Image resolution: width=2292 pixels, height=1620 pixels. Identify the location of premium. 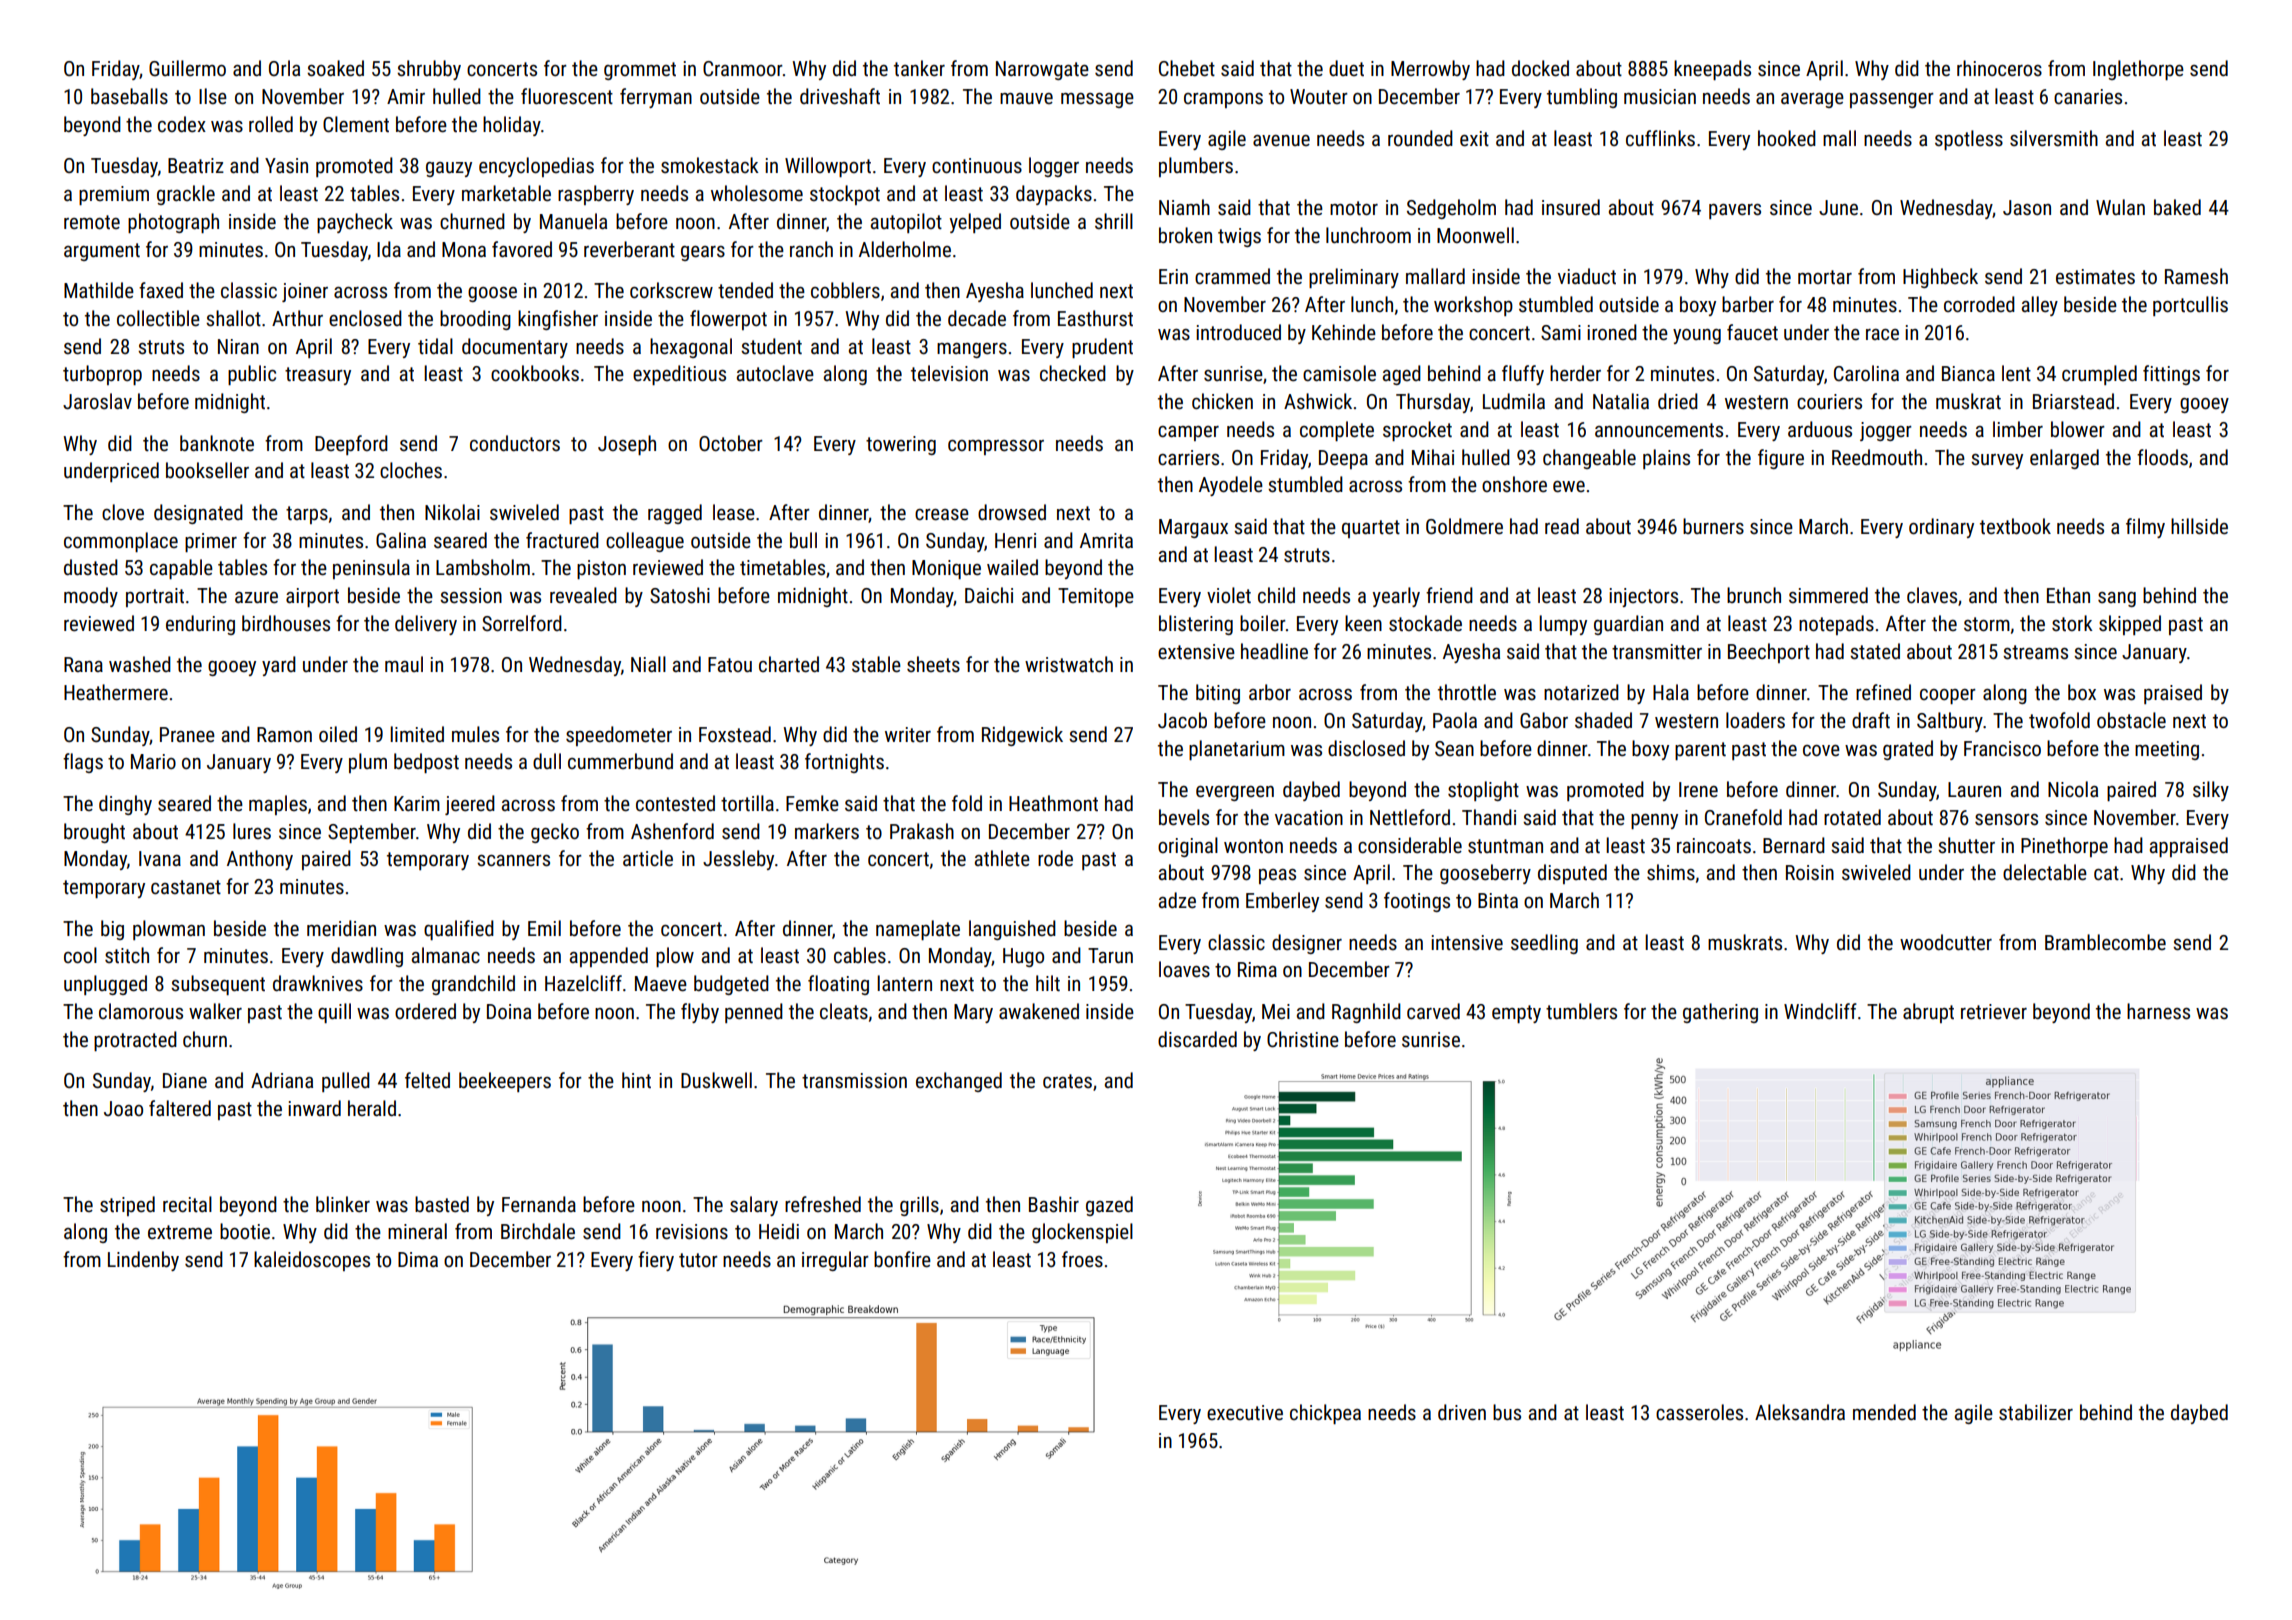
(114, 195).
